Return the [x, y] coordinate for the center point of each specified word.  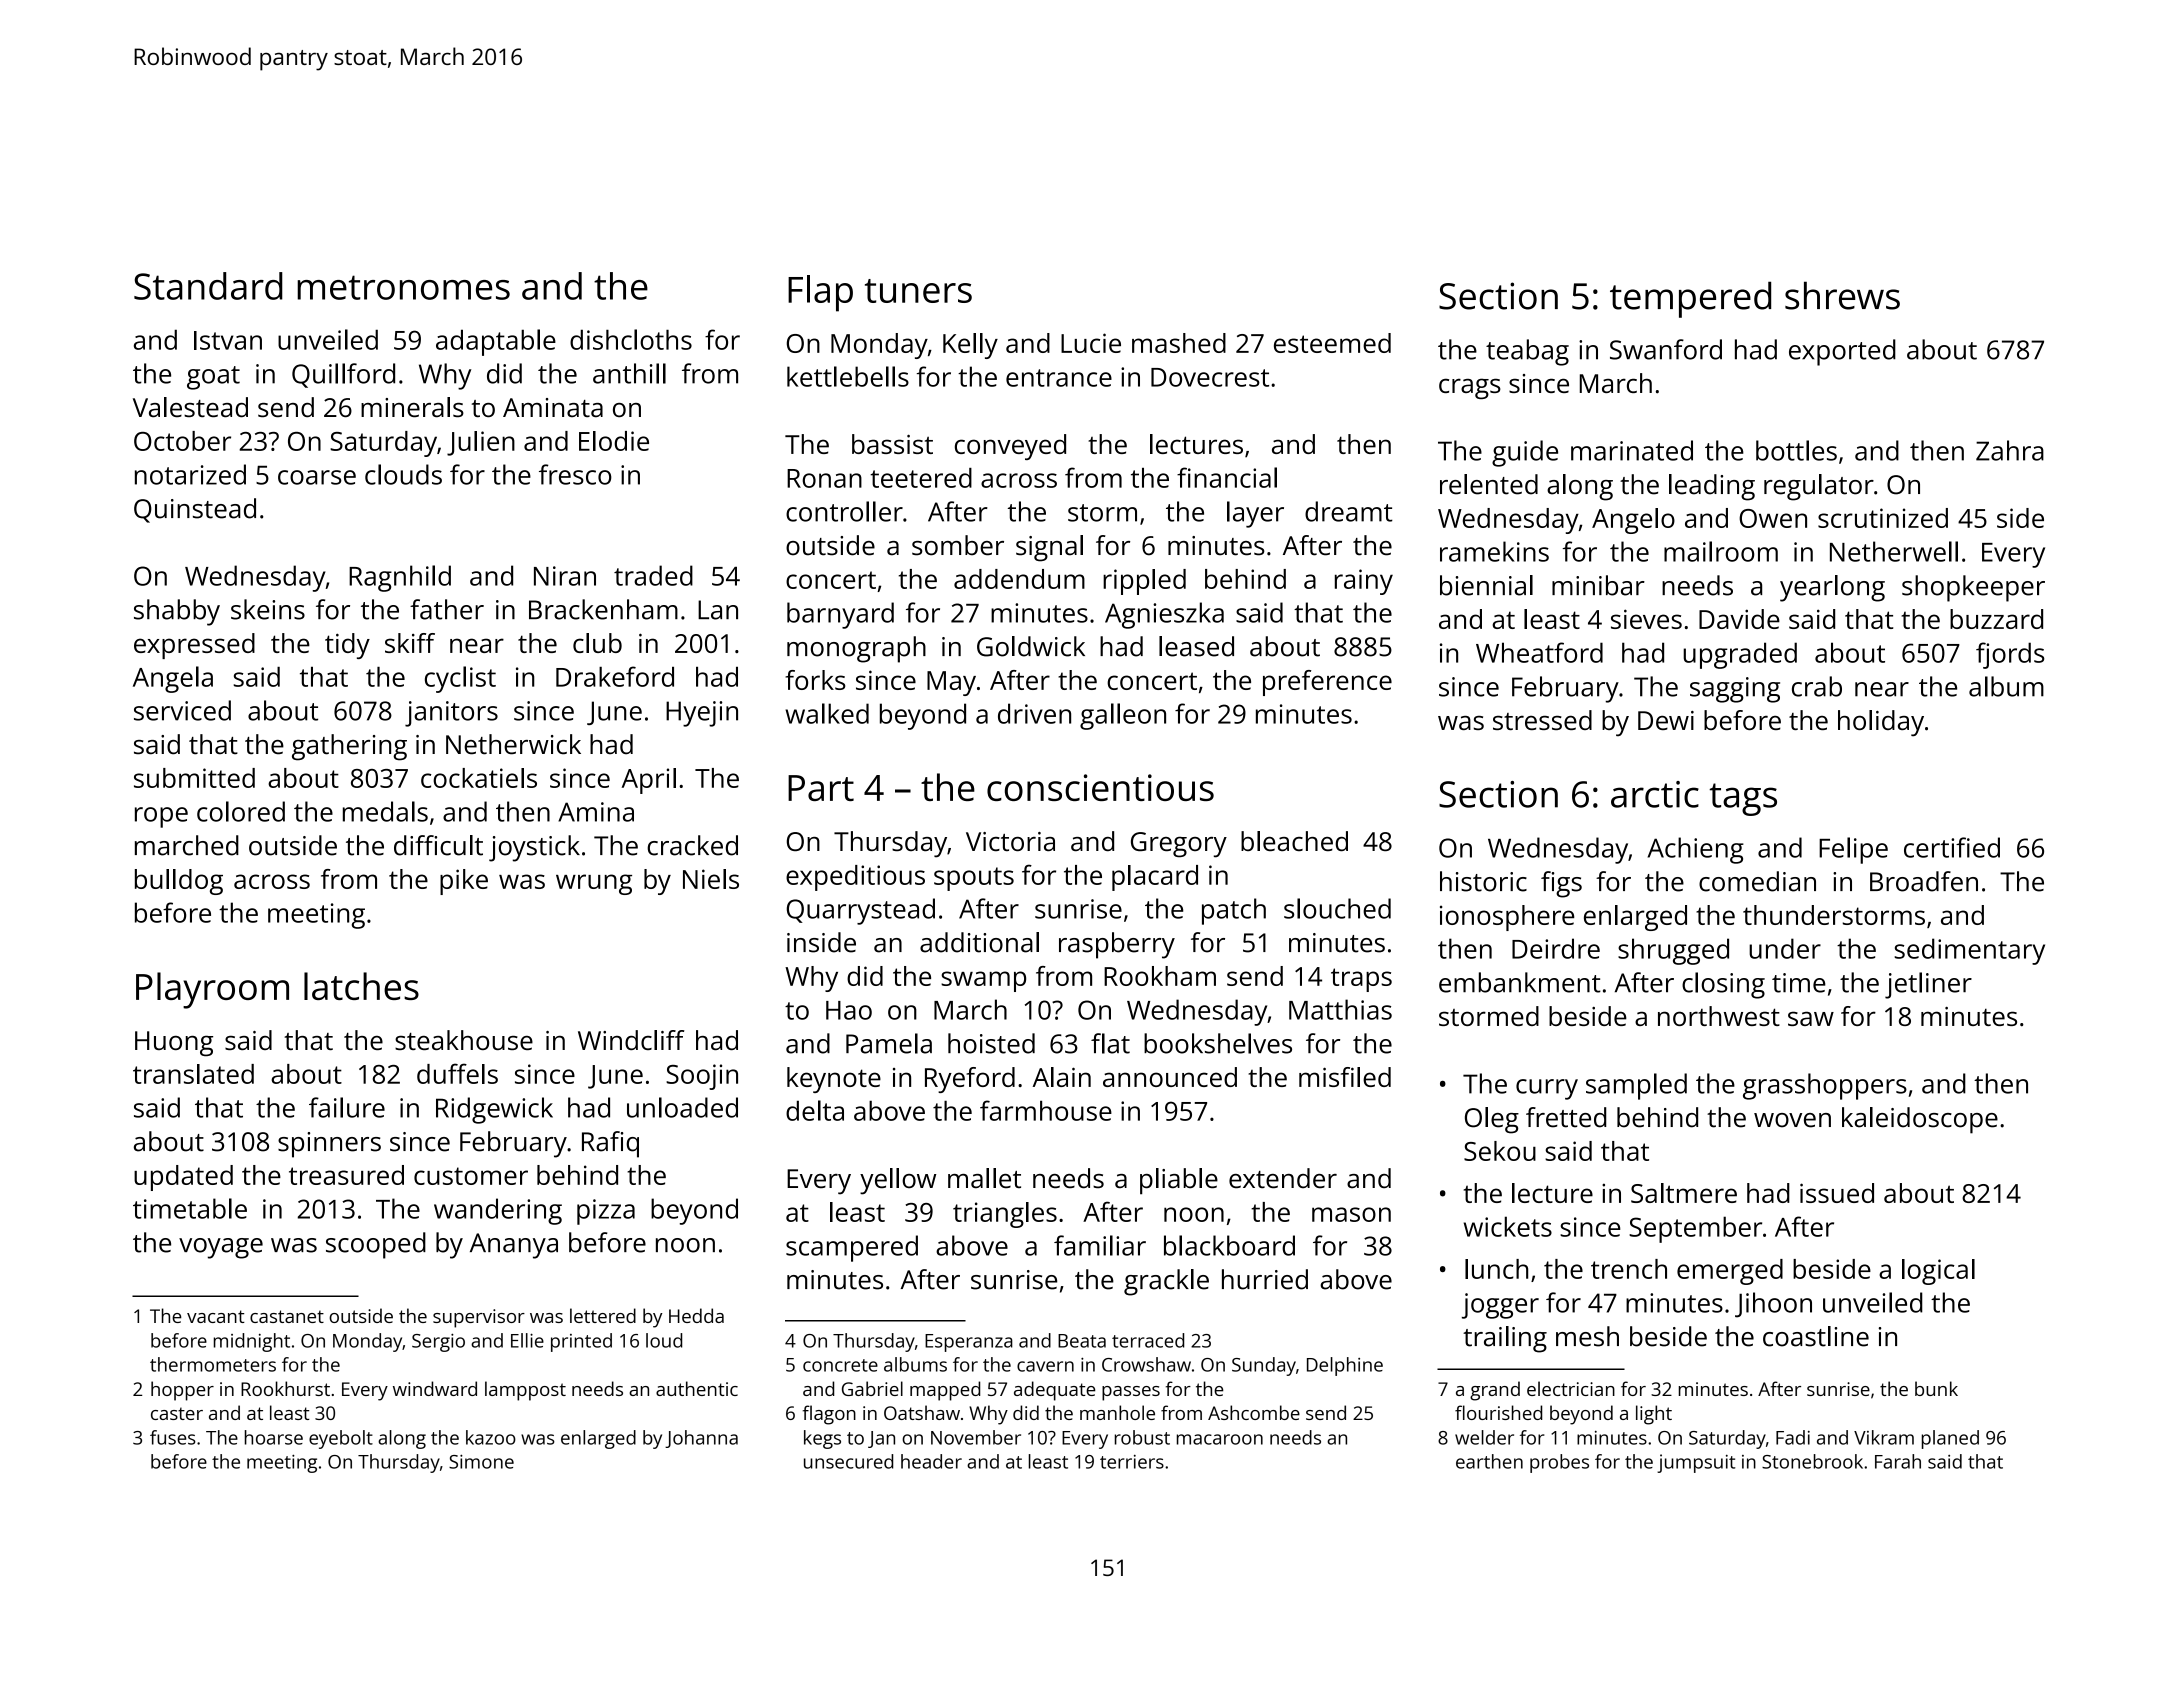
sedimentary [1970, 951]
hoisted [991, 1043]
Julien [481, 443]
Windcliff [631, 1040]
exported [1842, 352]
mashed [1179, 343]
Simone [481, 1461]
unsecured [848, 1461]
